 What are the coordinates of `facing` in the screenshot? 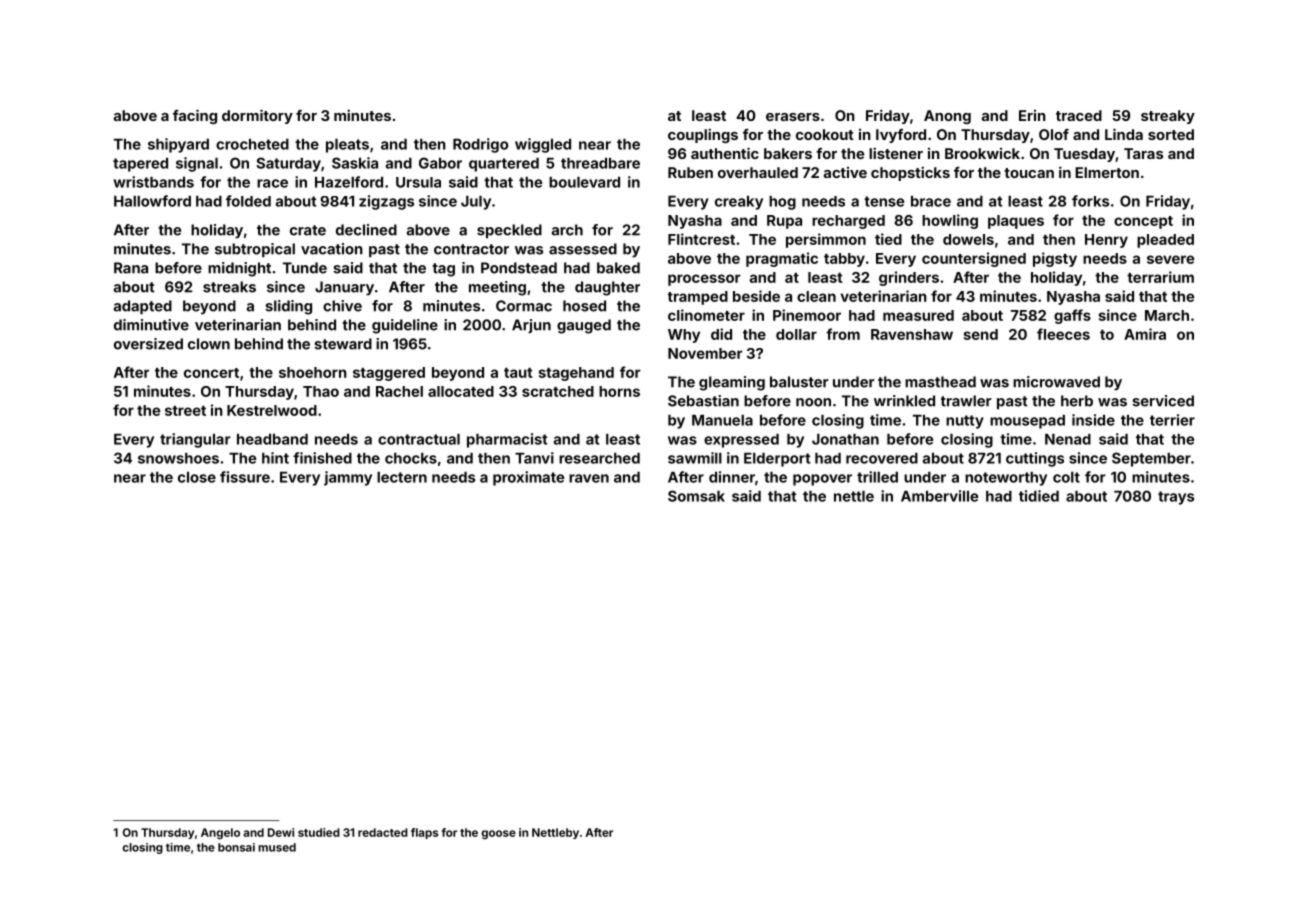 It's located at (195, 116).
